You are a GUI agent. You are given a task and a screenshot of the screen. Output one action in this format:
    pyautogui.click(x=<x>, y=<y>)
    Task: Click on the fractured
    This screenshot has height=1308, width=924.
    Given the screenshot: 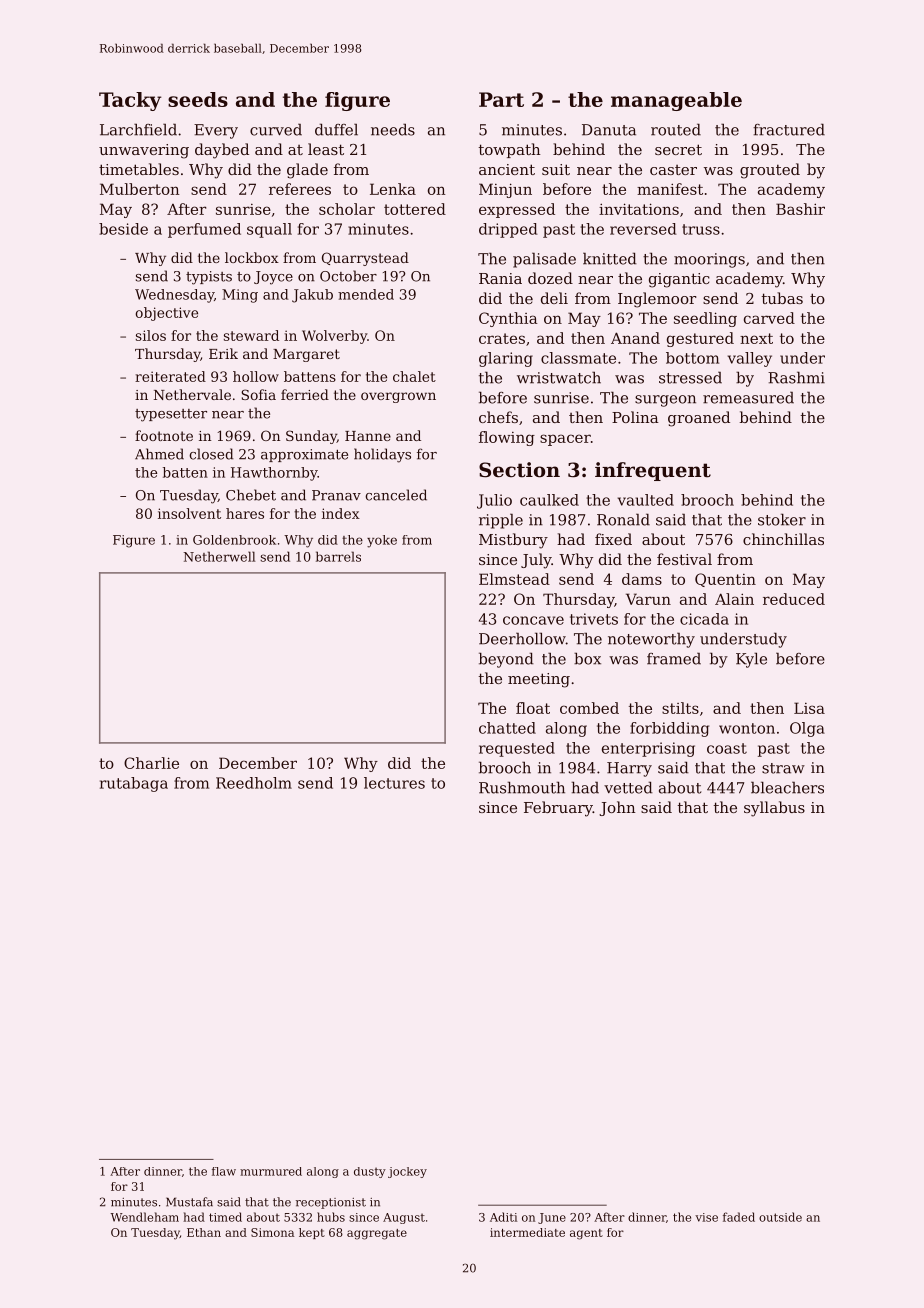 What is the action you would take?
    pyautogui.click(x=789, y=129)
